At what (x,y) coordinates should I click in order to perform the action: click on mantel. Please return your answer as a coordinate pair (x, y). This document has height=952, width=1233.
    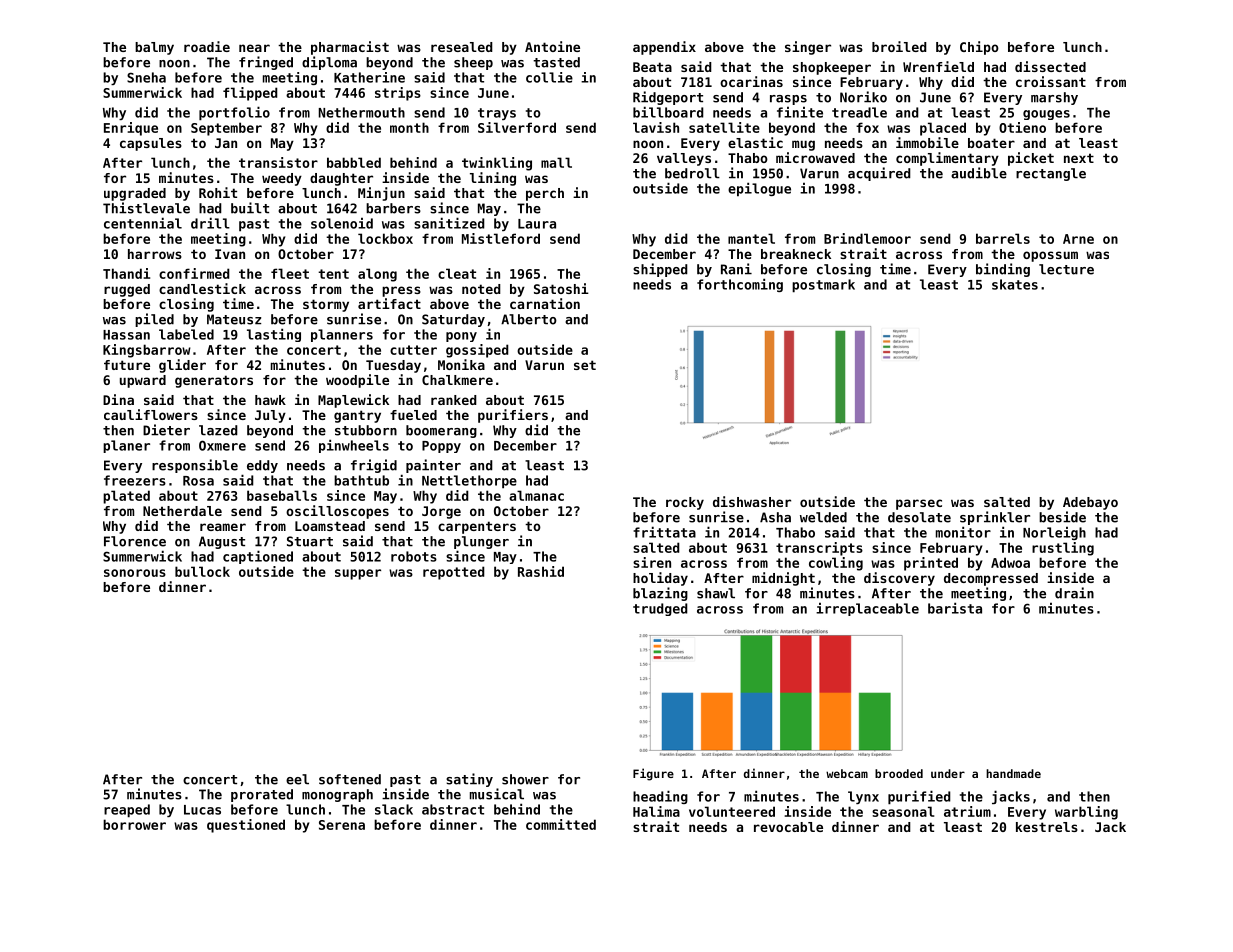
    Looking at the image, I should click on (751, 238).
